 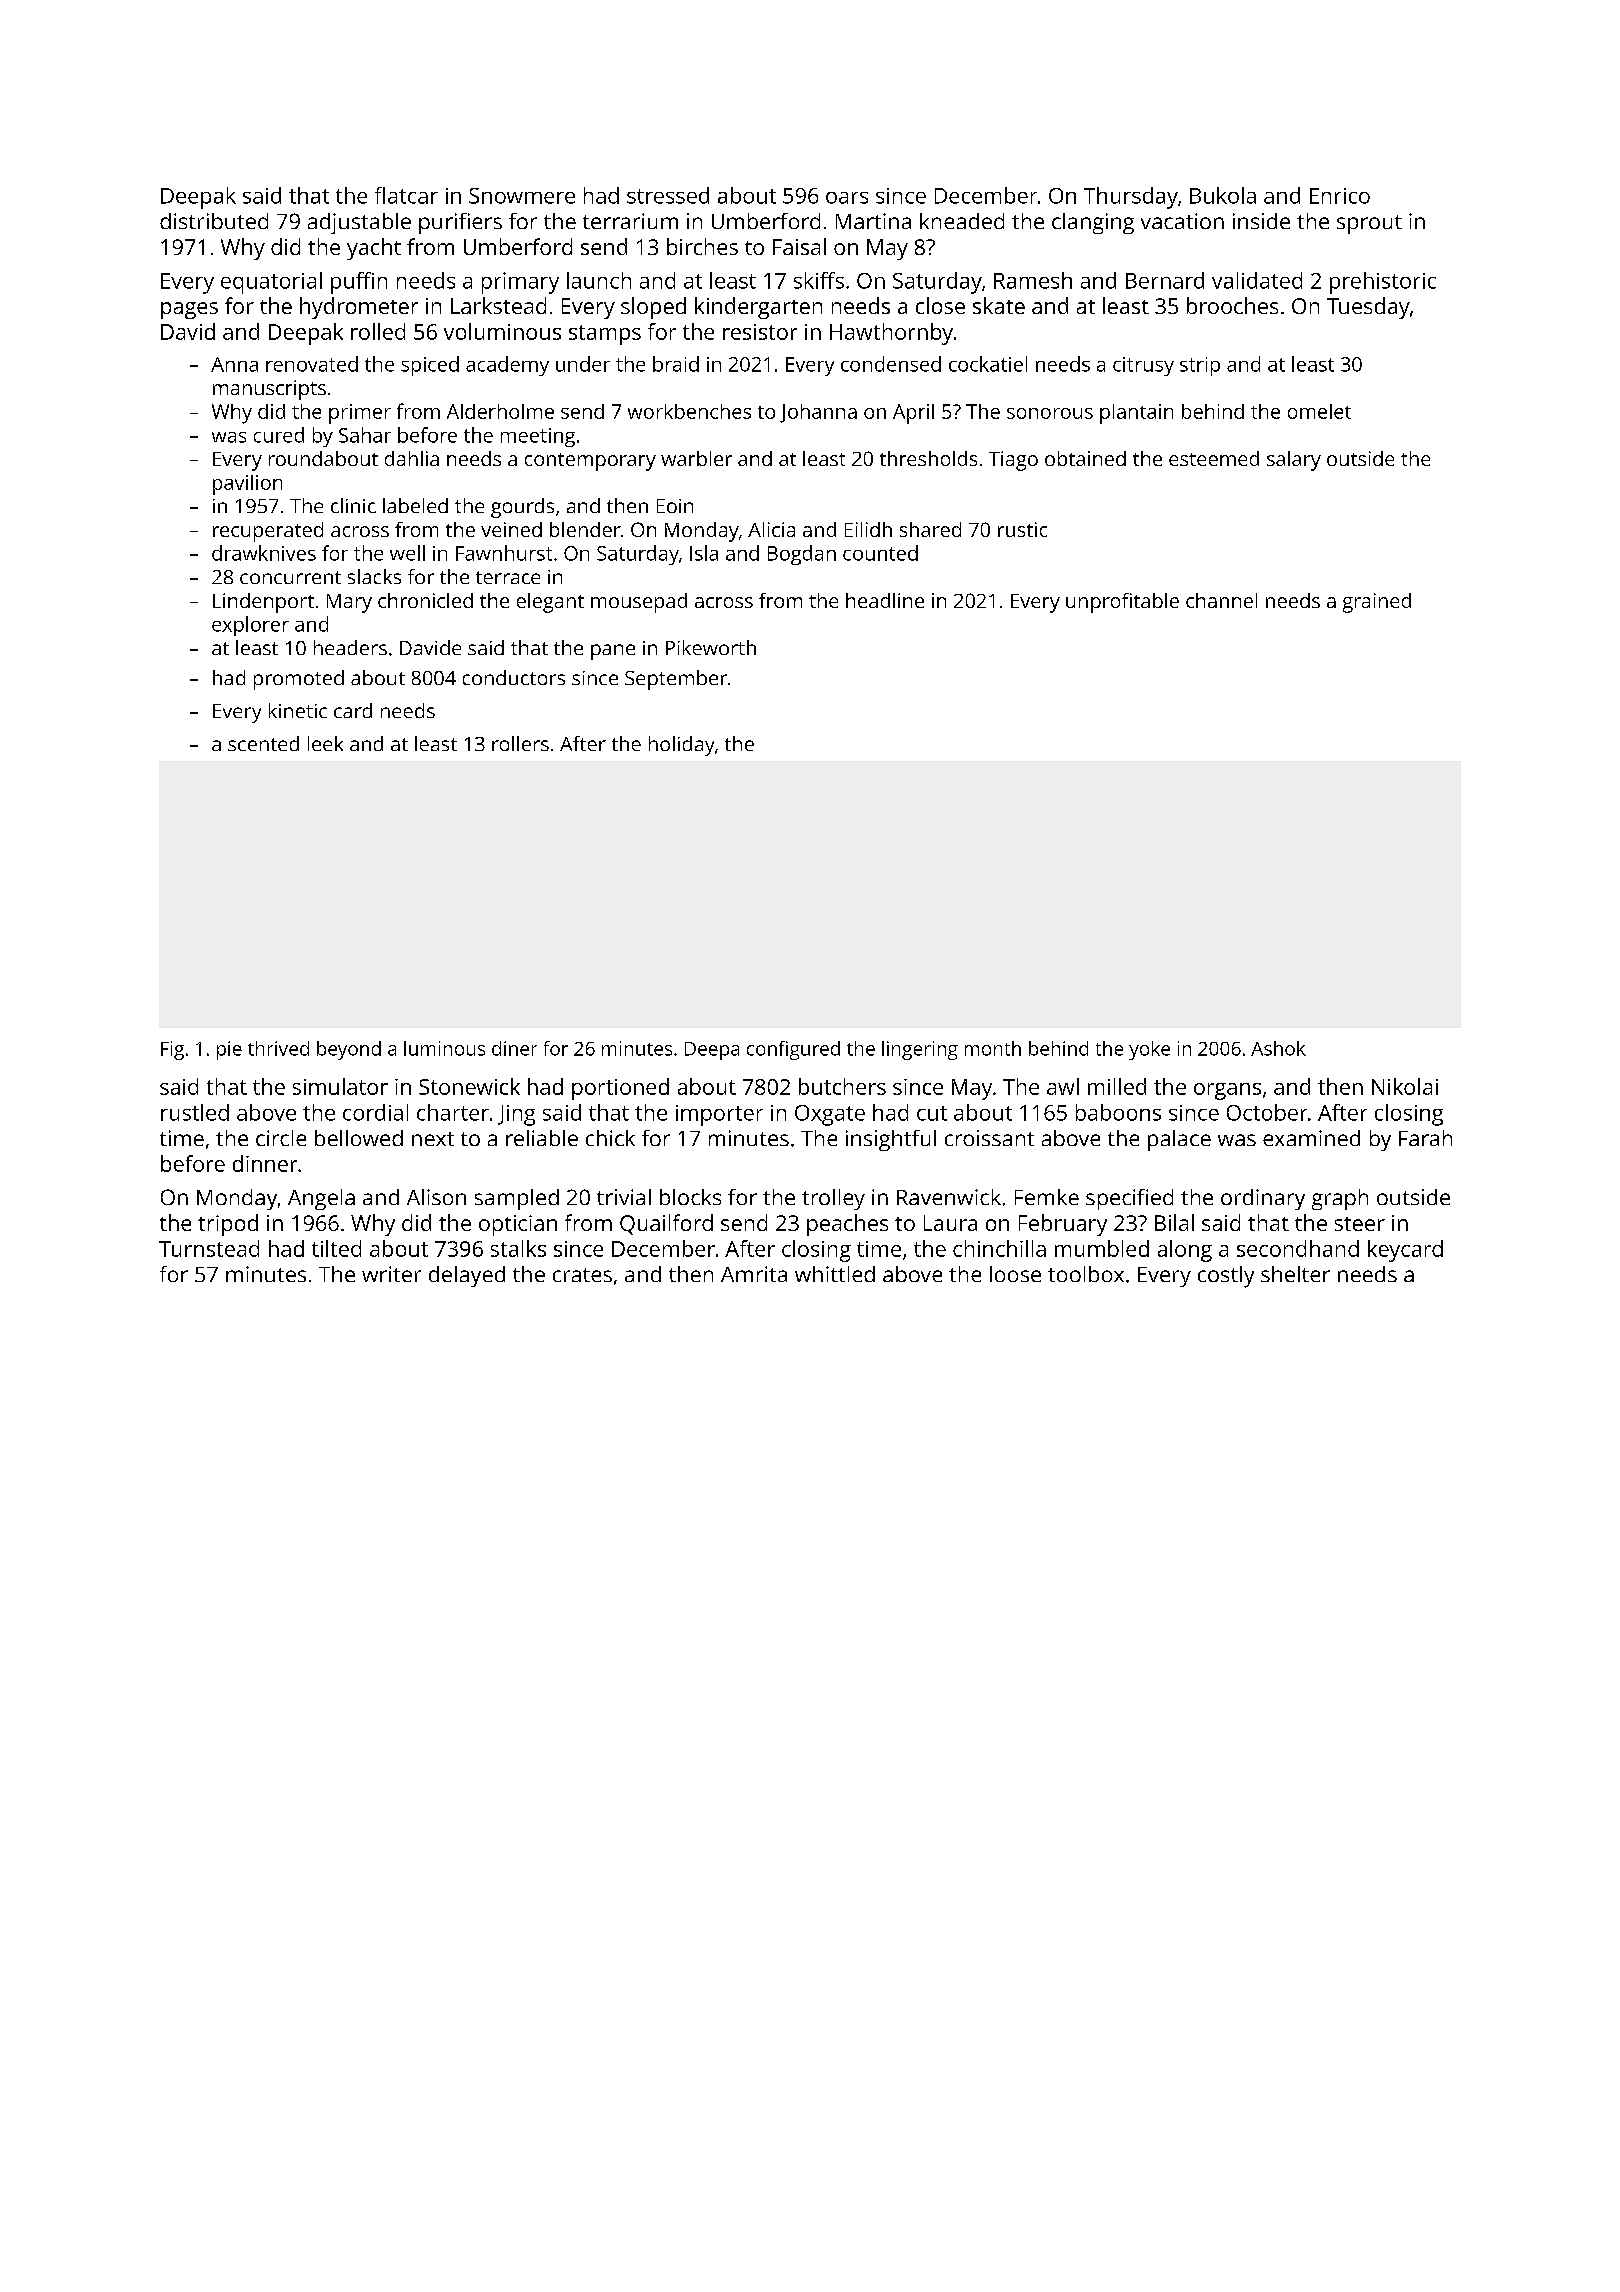 I want to click on kinetic, so click(x=298, y=710).
